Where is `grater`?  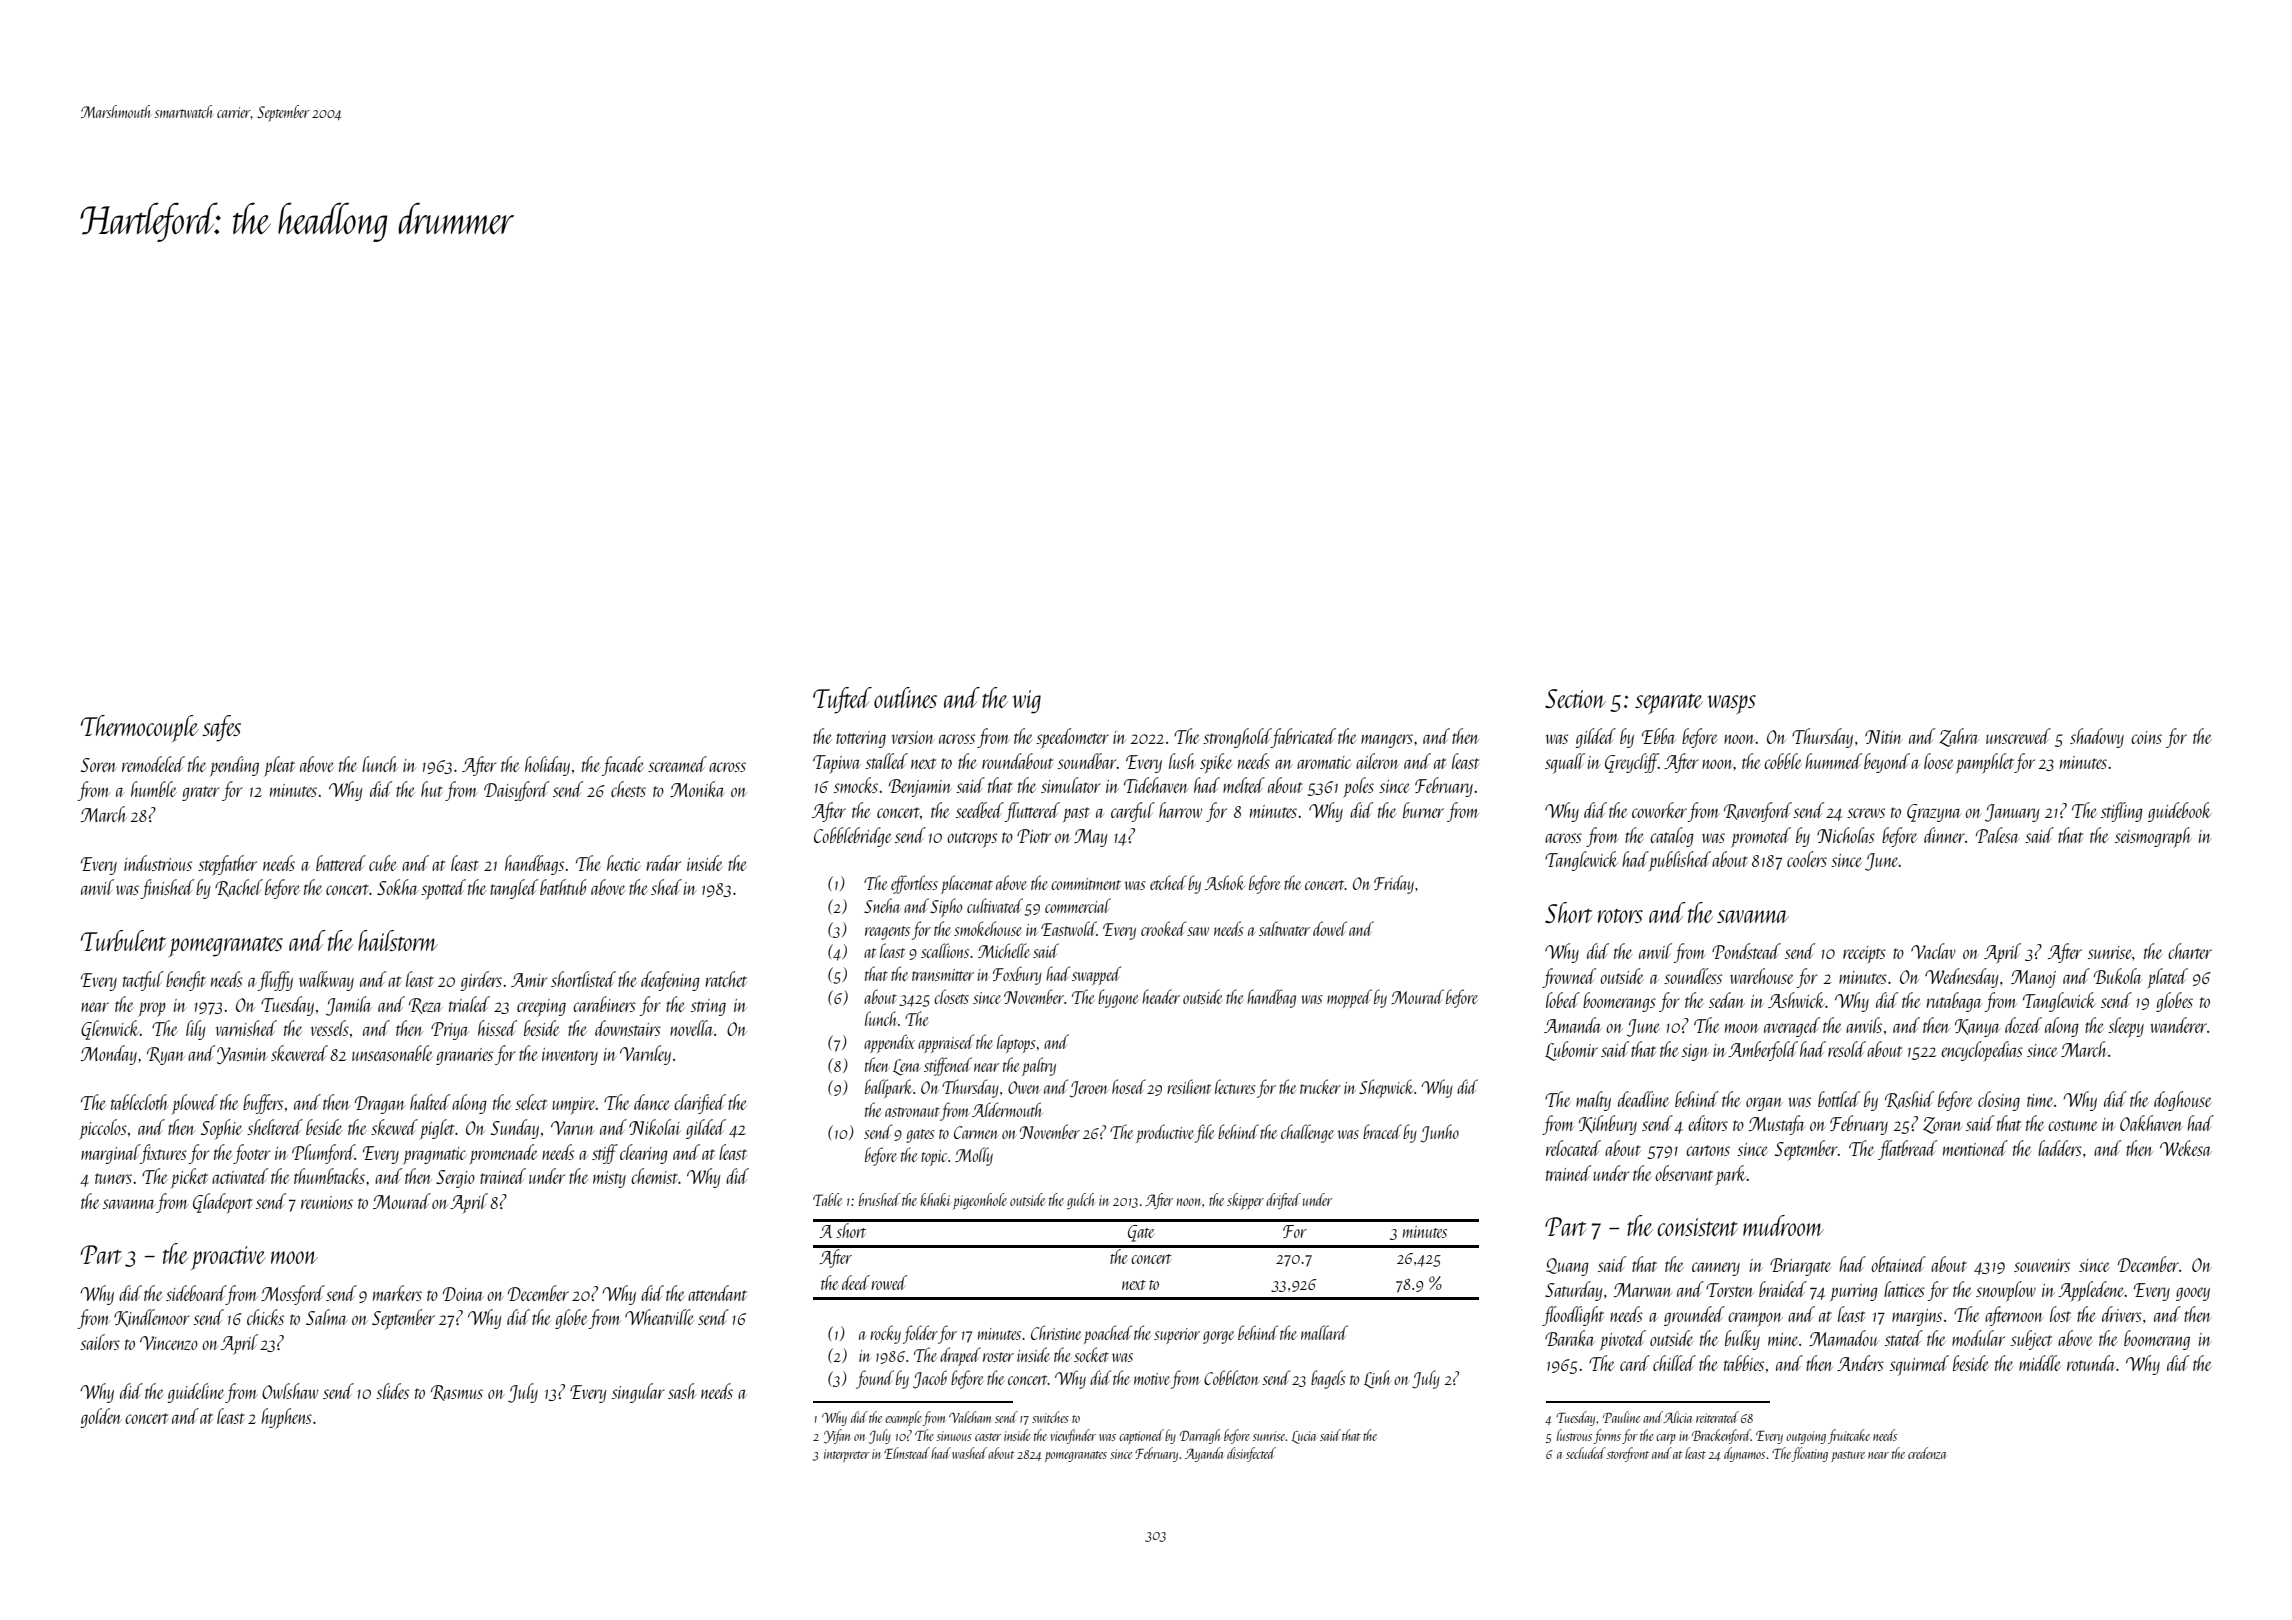 grater is located at coordinates (201, 793).
